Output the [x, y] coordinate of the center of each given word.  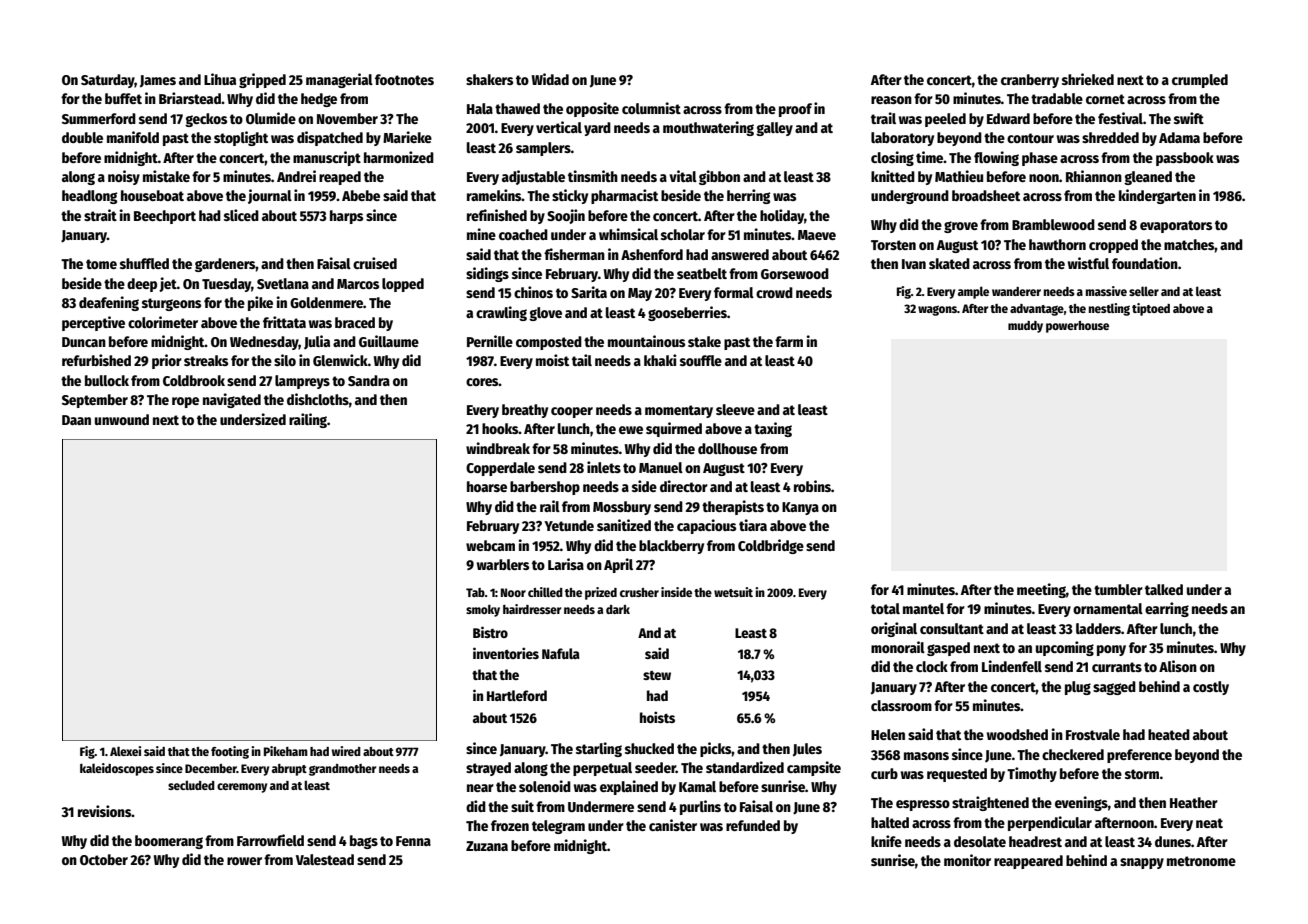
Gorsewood [795, 273]
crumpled [1200, 81]
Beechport [165, 217]
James [158, 81]
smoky [483, 611]
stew [657, 675]
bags [364, 842]
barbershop [545, 488]
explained [629, 787]
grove [961, 227]
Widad [550, 79]
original [894, 629]
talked [1164, 589]
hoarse [487, 486]
